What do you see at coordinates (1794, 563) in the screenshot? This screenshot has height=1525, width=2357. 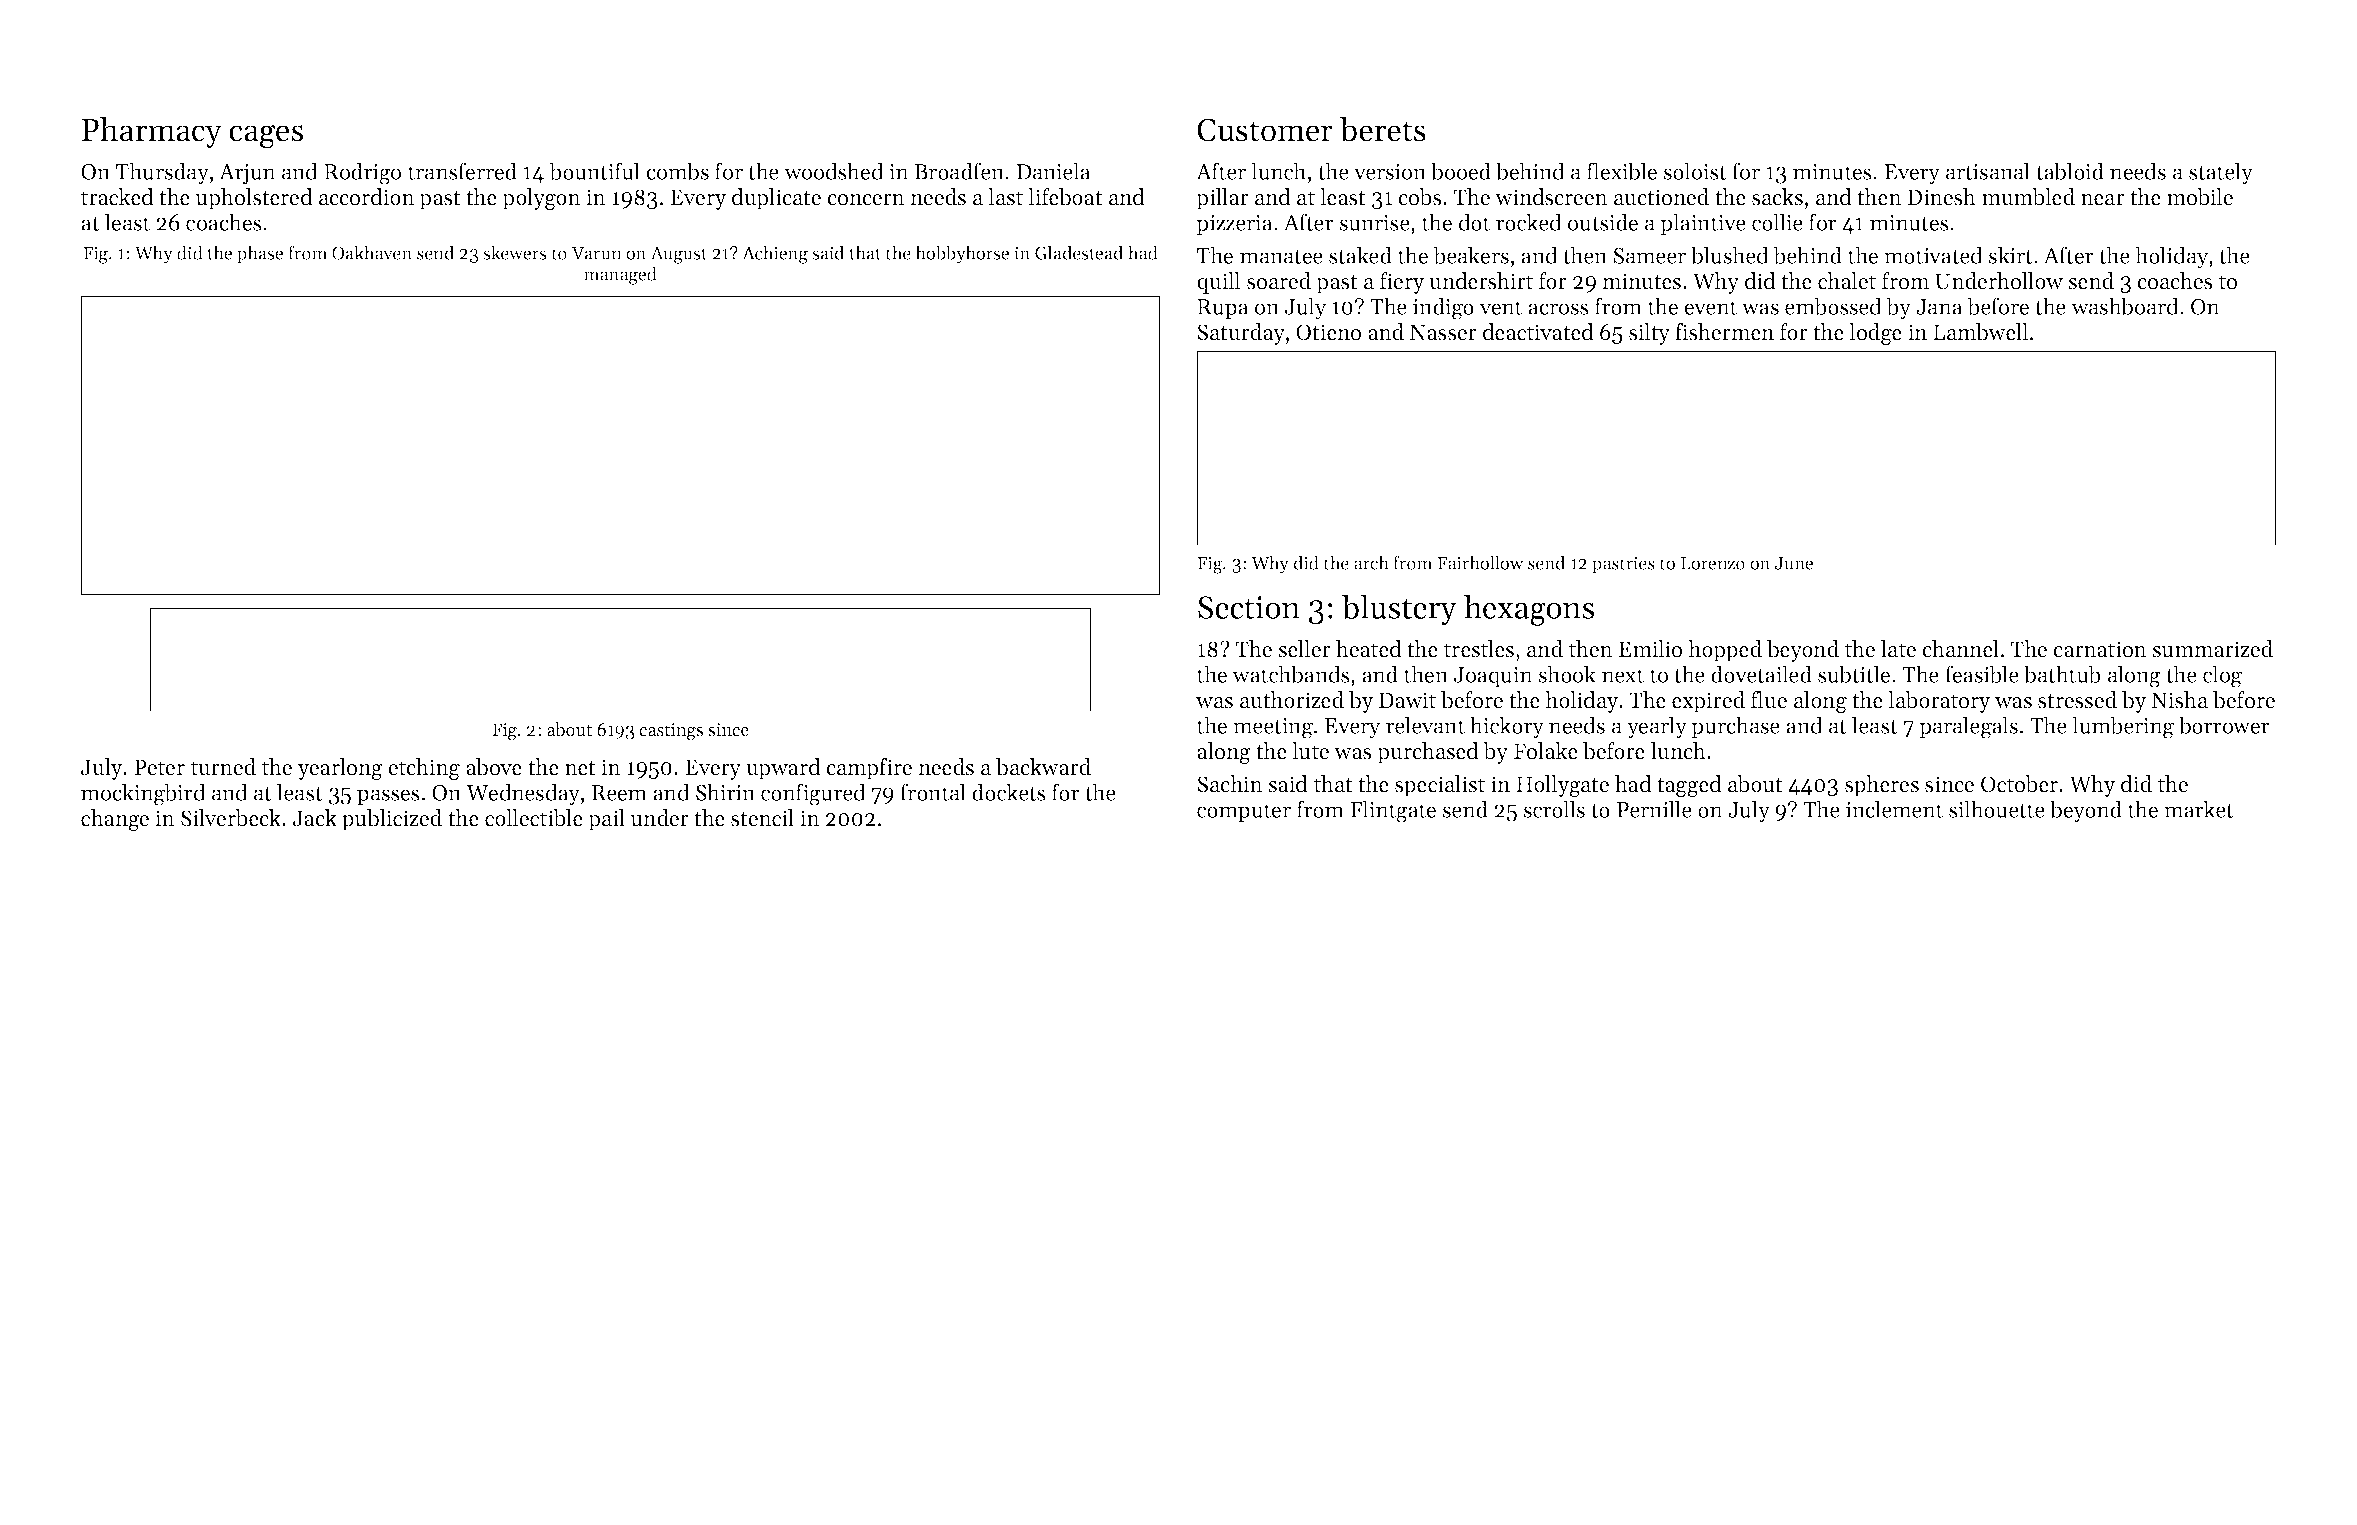 I see `June` at bounding box center [1794, 563].
